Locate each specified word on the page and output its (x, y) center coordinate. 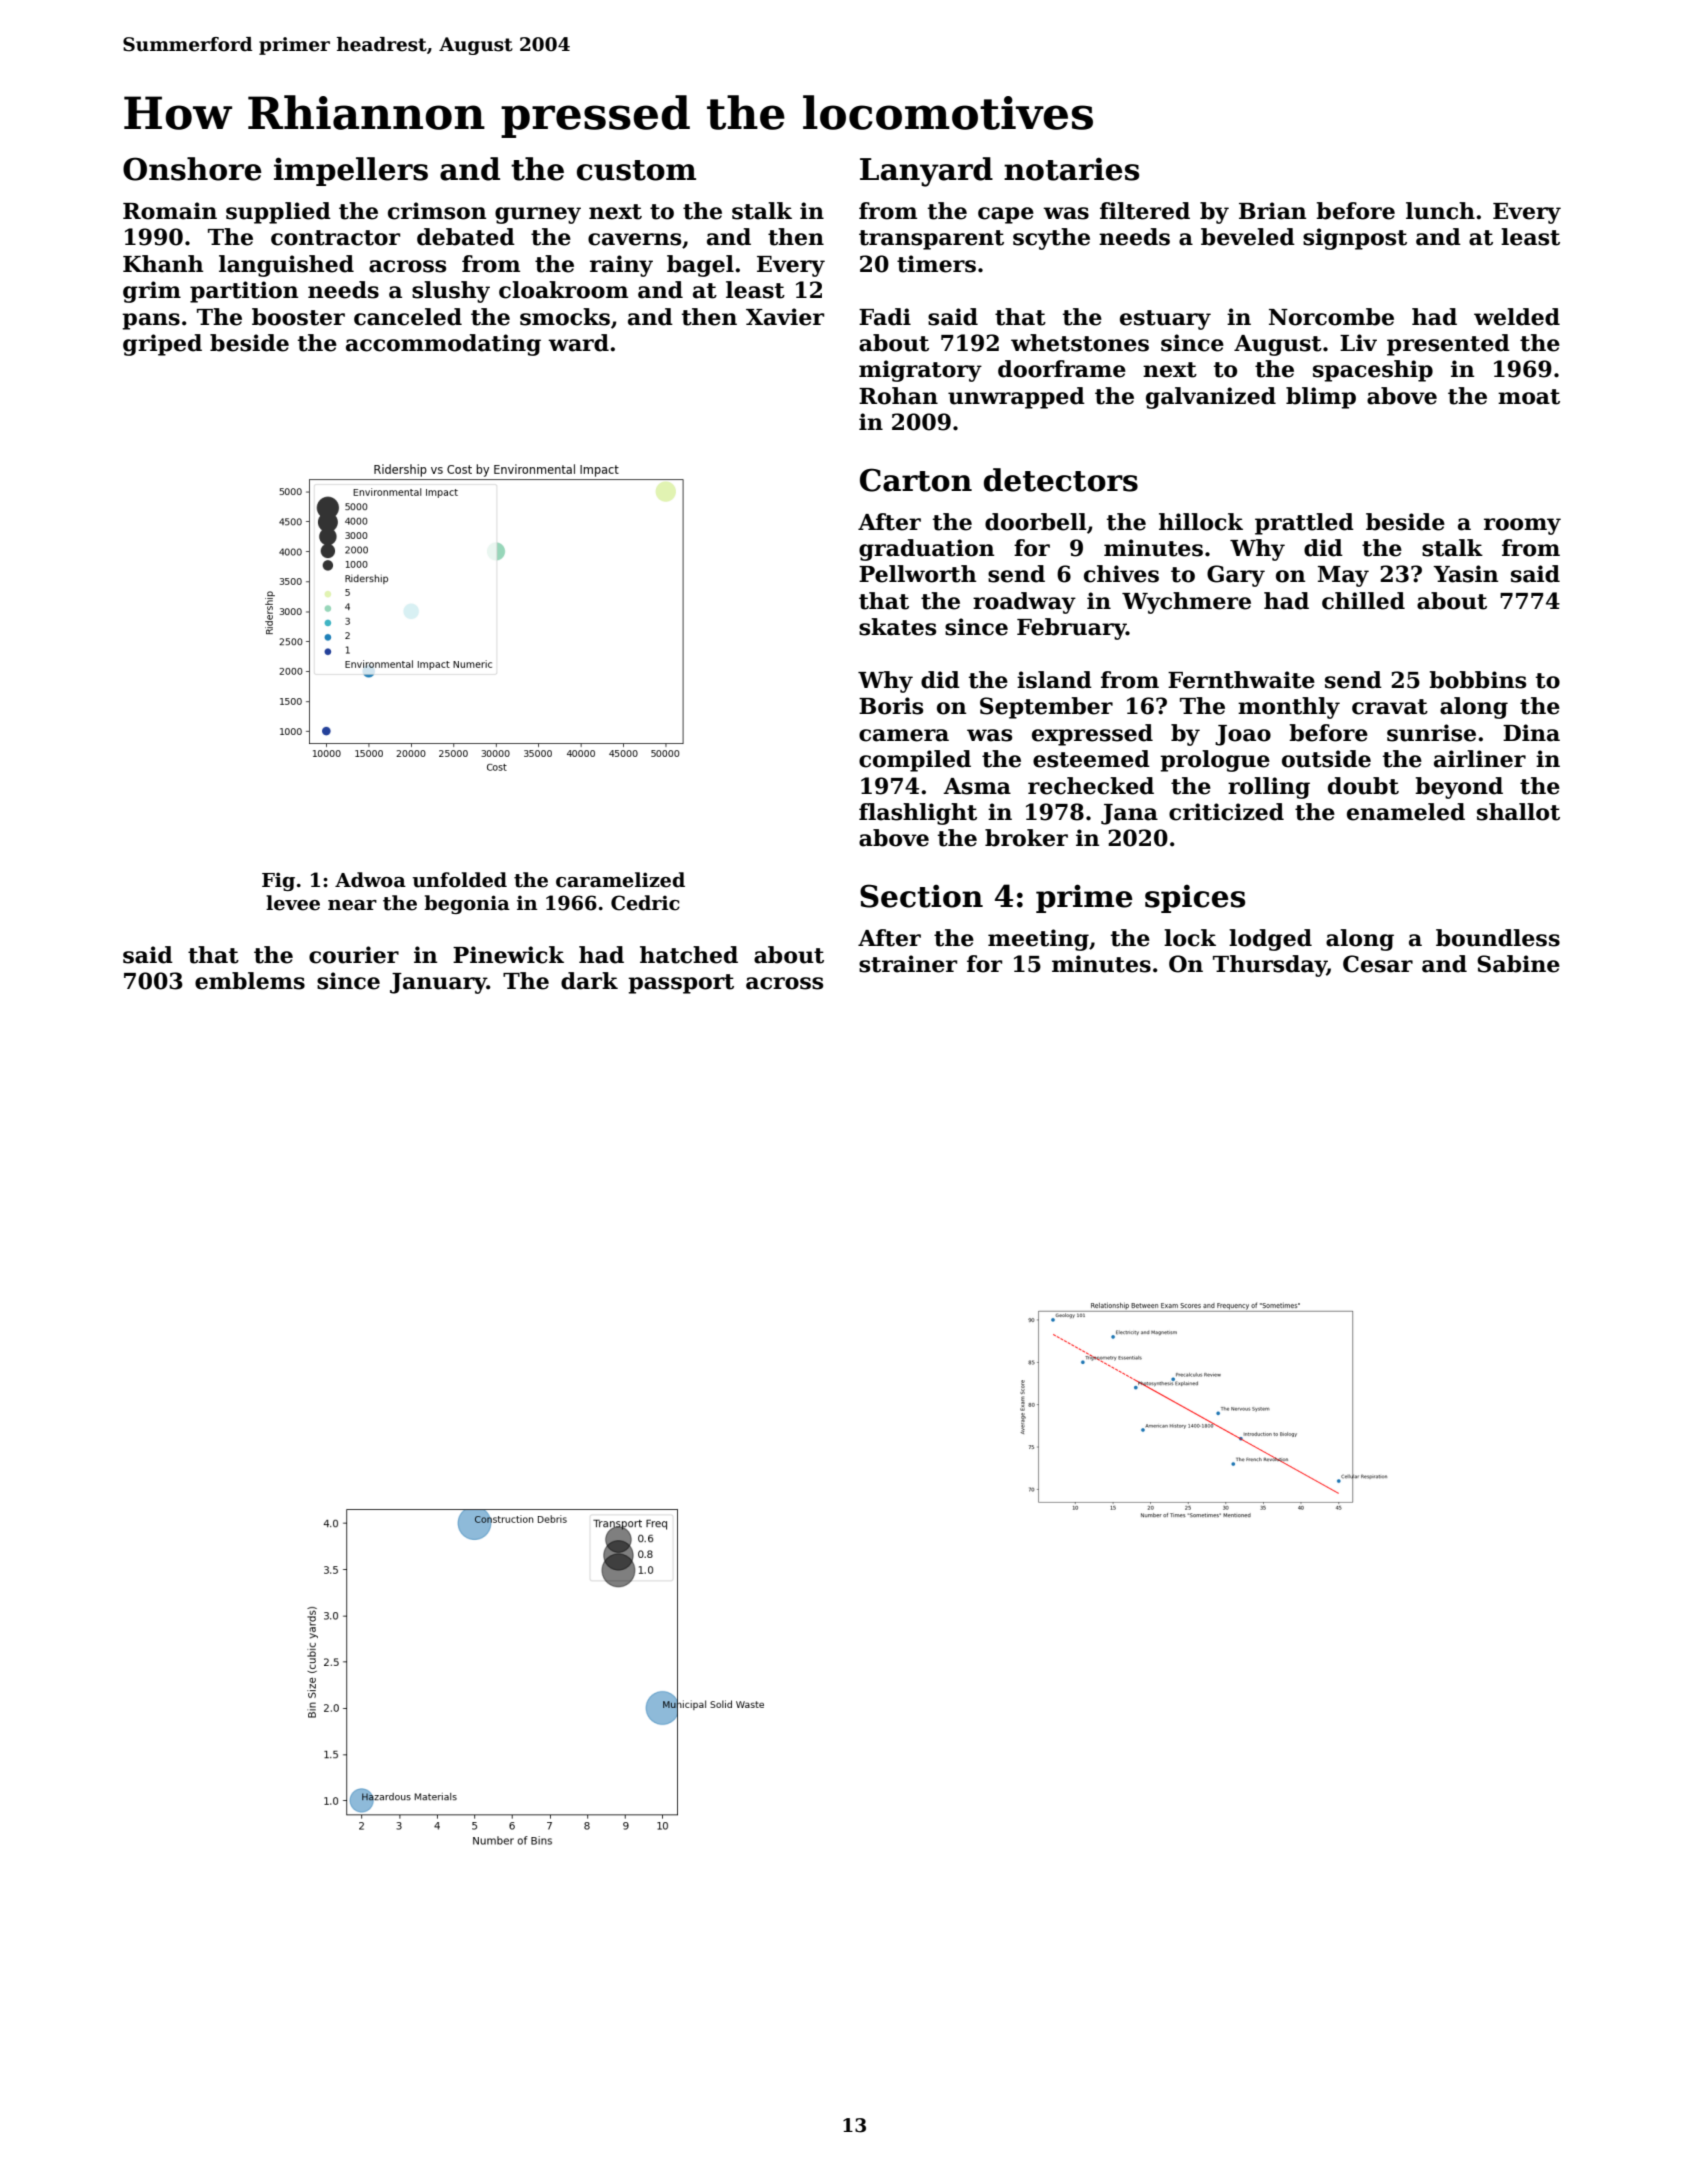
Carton (916, 480)
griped (162, 345)
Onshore (192, 169)
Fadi (885, 317)
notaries (1072, 169)
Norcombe (1331, 317)
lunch (1440, 211)
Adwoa (370, 880)
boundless (1498, 938)
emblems (250, 981)
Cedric (645, 903)
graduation (927, 550)
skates (897, 627)
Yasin (1466, 574)
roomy (1522, 526)
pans (151, 321)
